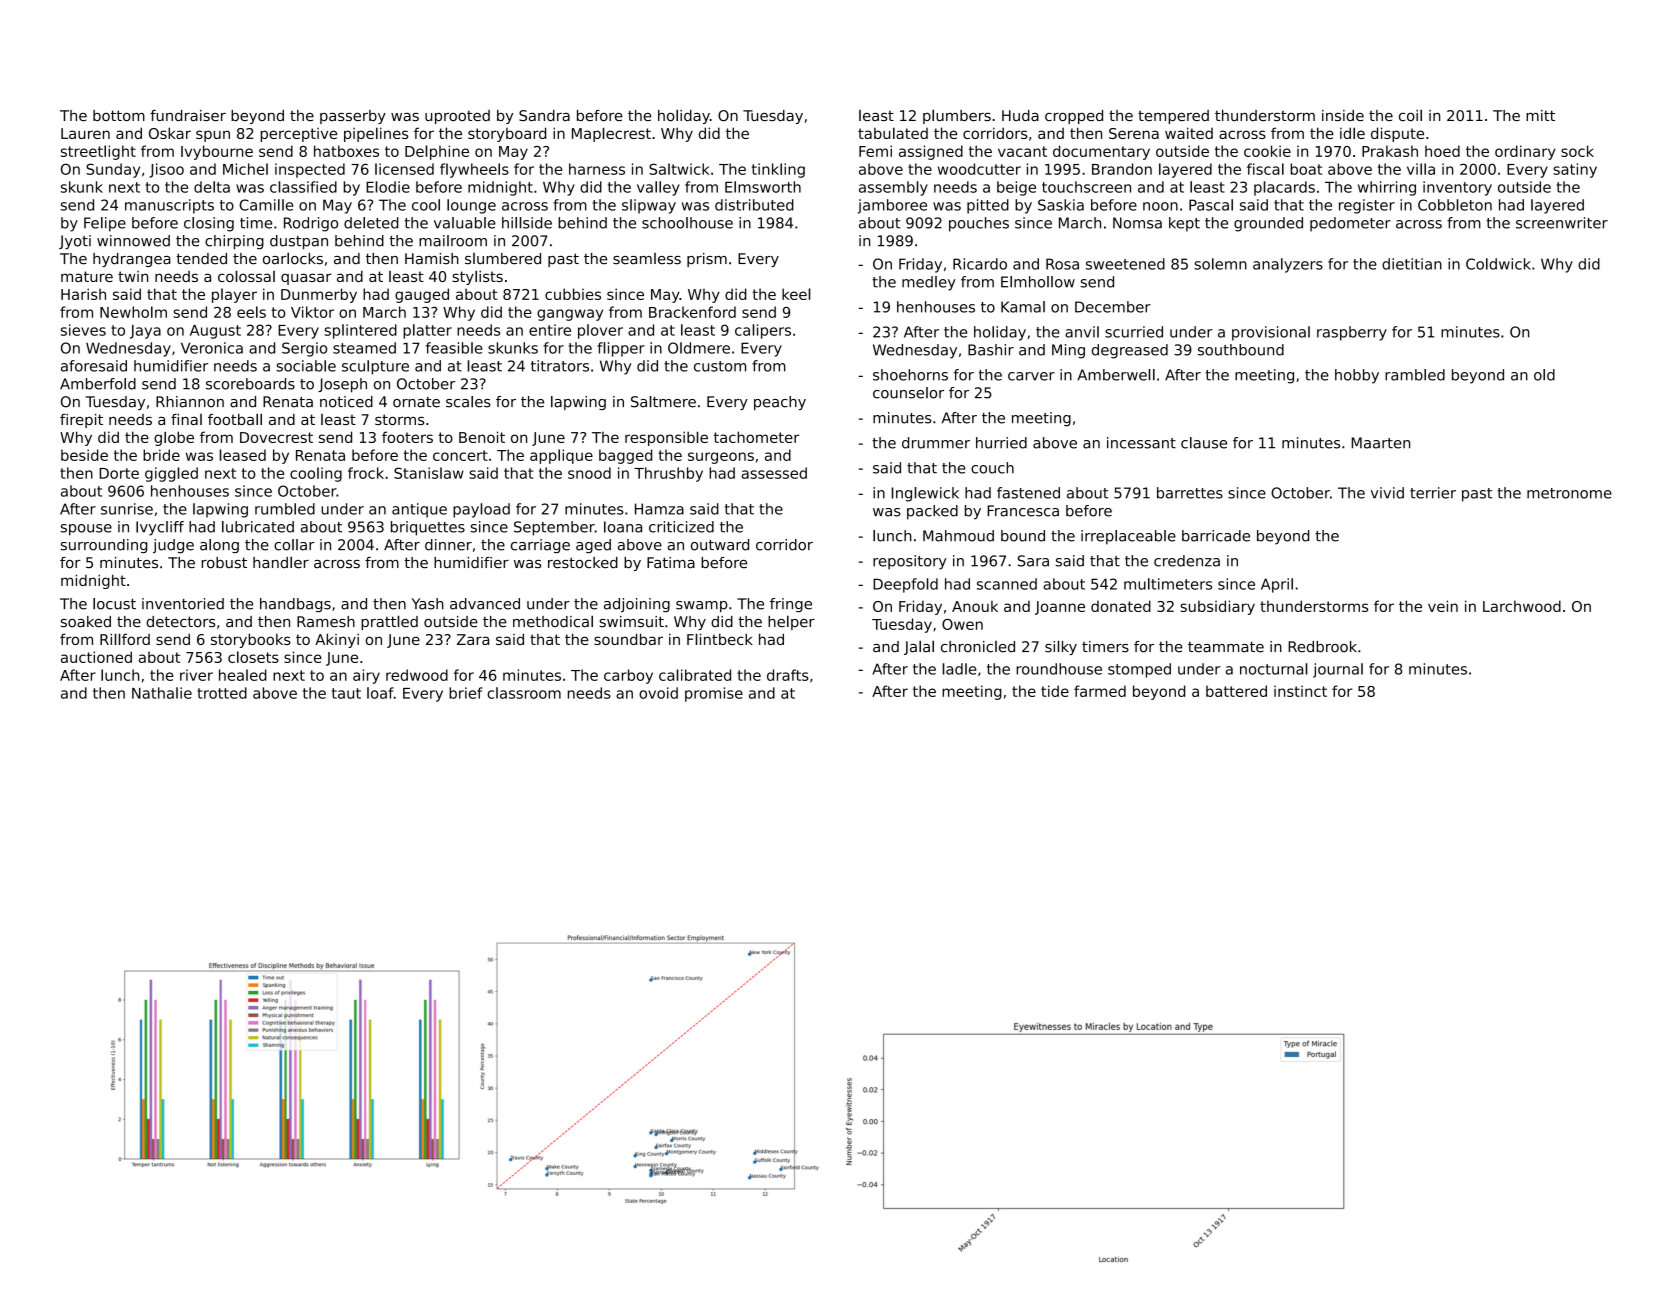 The image size is (1673, 1292). I want to click on Bashir, so click(991, 350).
